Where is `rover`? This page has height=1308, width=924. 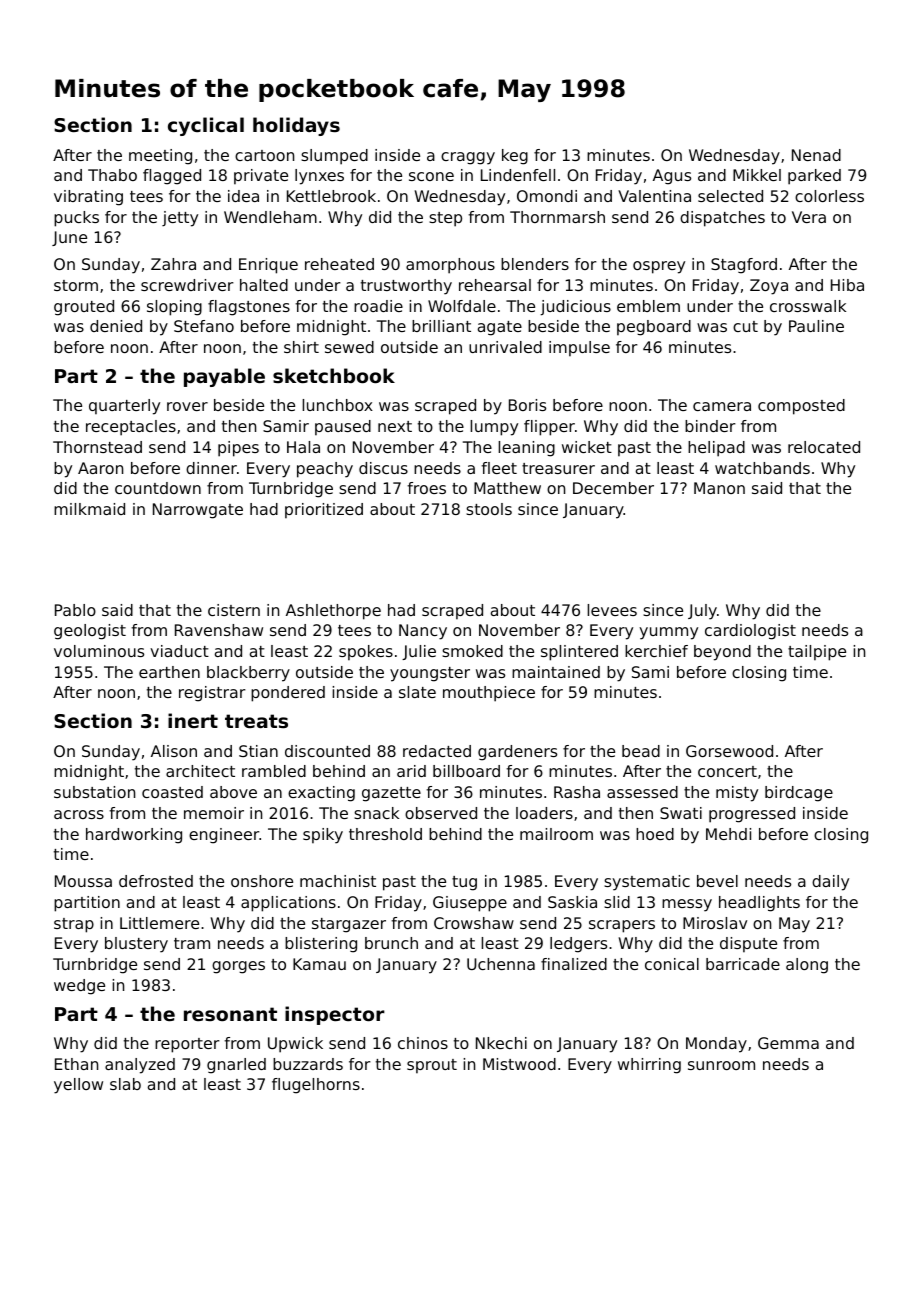 rover is located at coordinates (187, 406).
